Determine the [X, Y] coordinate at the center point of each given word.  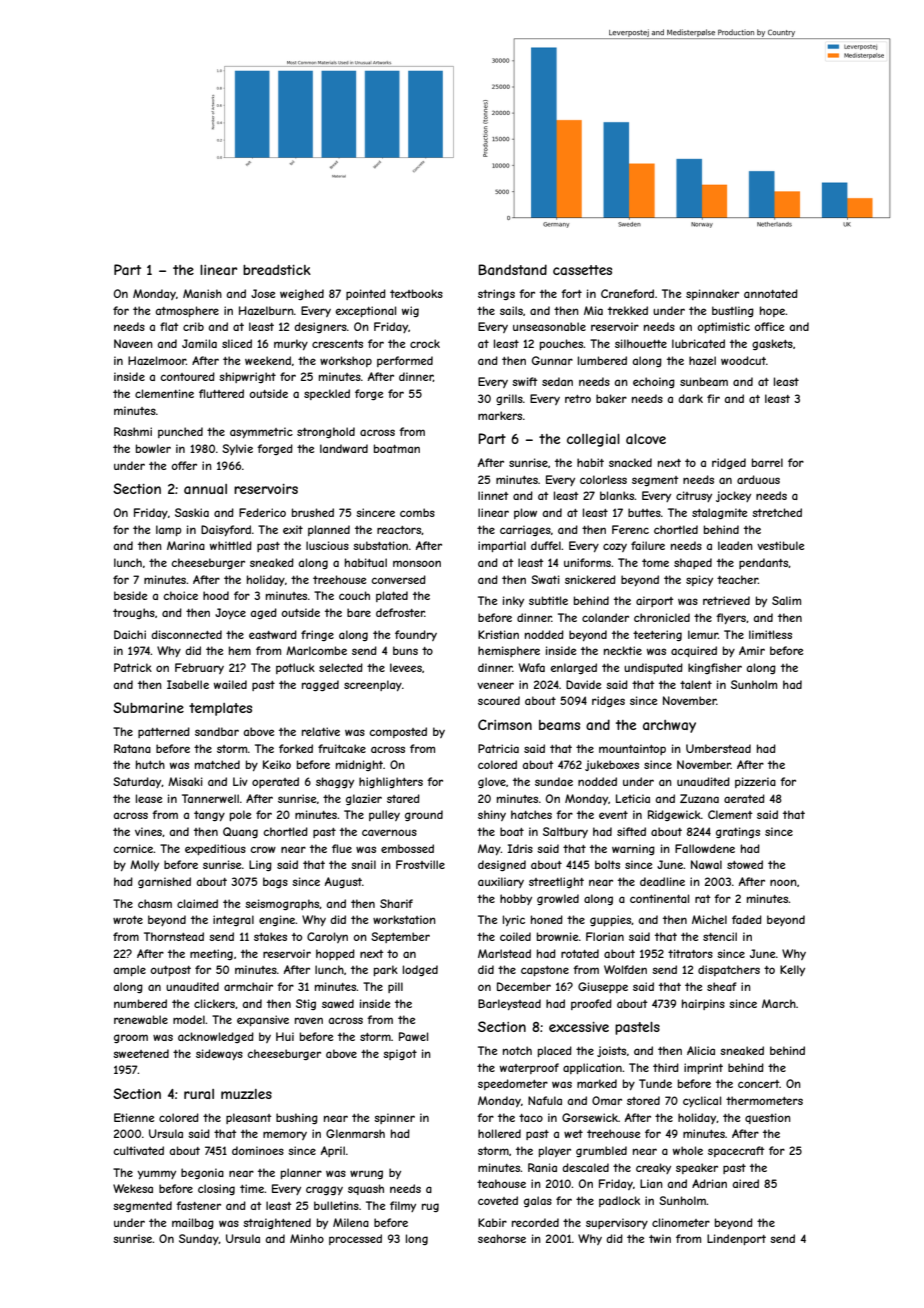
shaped [693, 563]
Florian [605, 936]
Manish [202, 293]
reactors [399, 530]
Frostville [420, 864]
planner [301, 1173]
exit [293, 529]
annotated [771, 293]
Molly [144, 865]
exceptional [366, 311]
